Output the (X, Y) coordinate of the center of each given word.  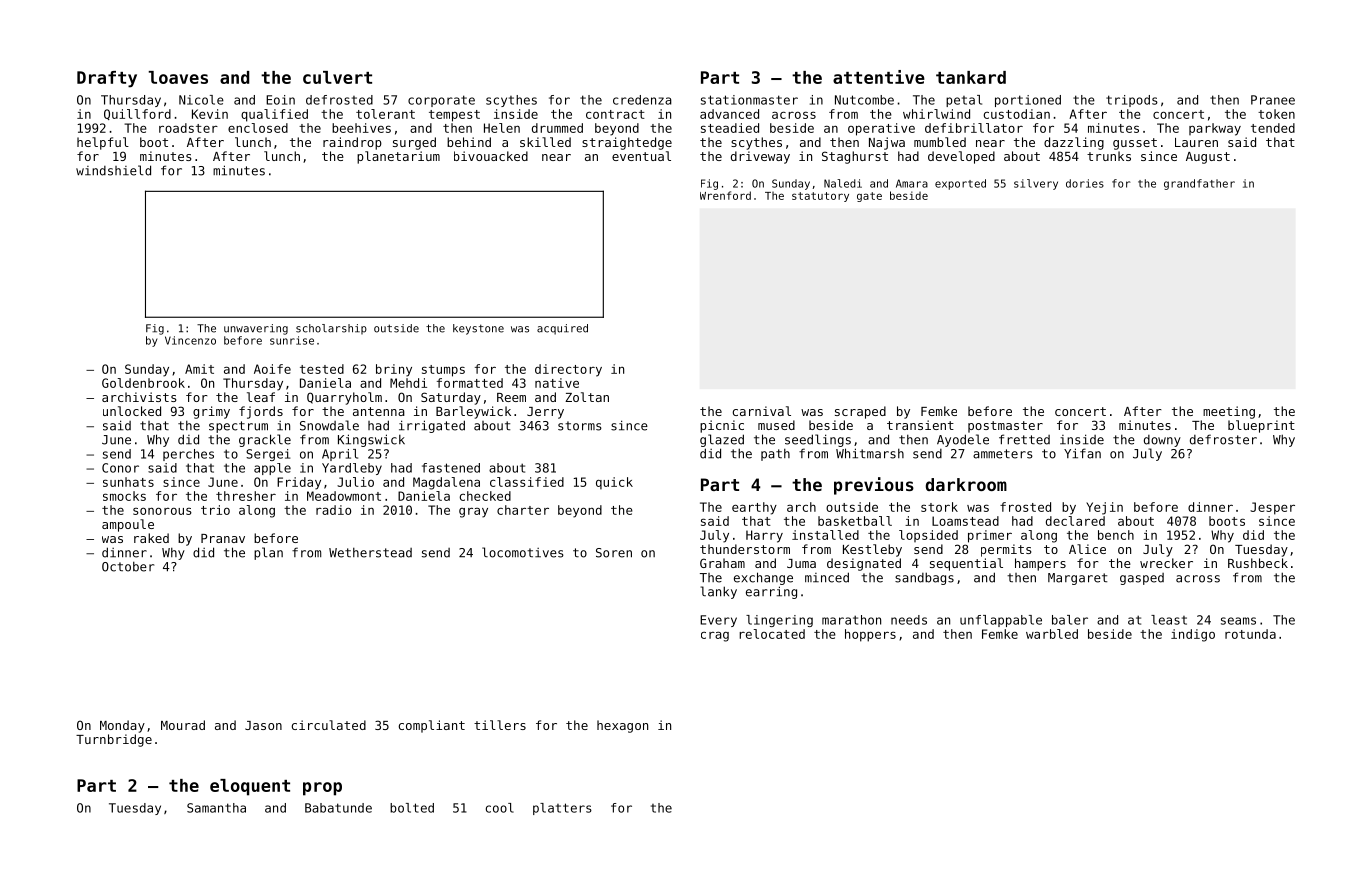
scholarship (331, 329)
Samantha (216, 808)
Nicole (201, 100)
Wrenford (725, 195)
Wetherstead (370, 553)
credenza (642, 100)
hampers (1040, 564)
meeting (1229, 412)
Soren (614, 553)
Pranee (1273, 100)
